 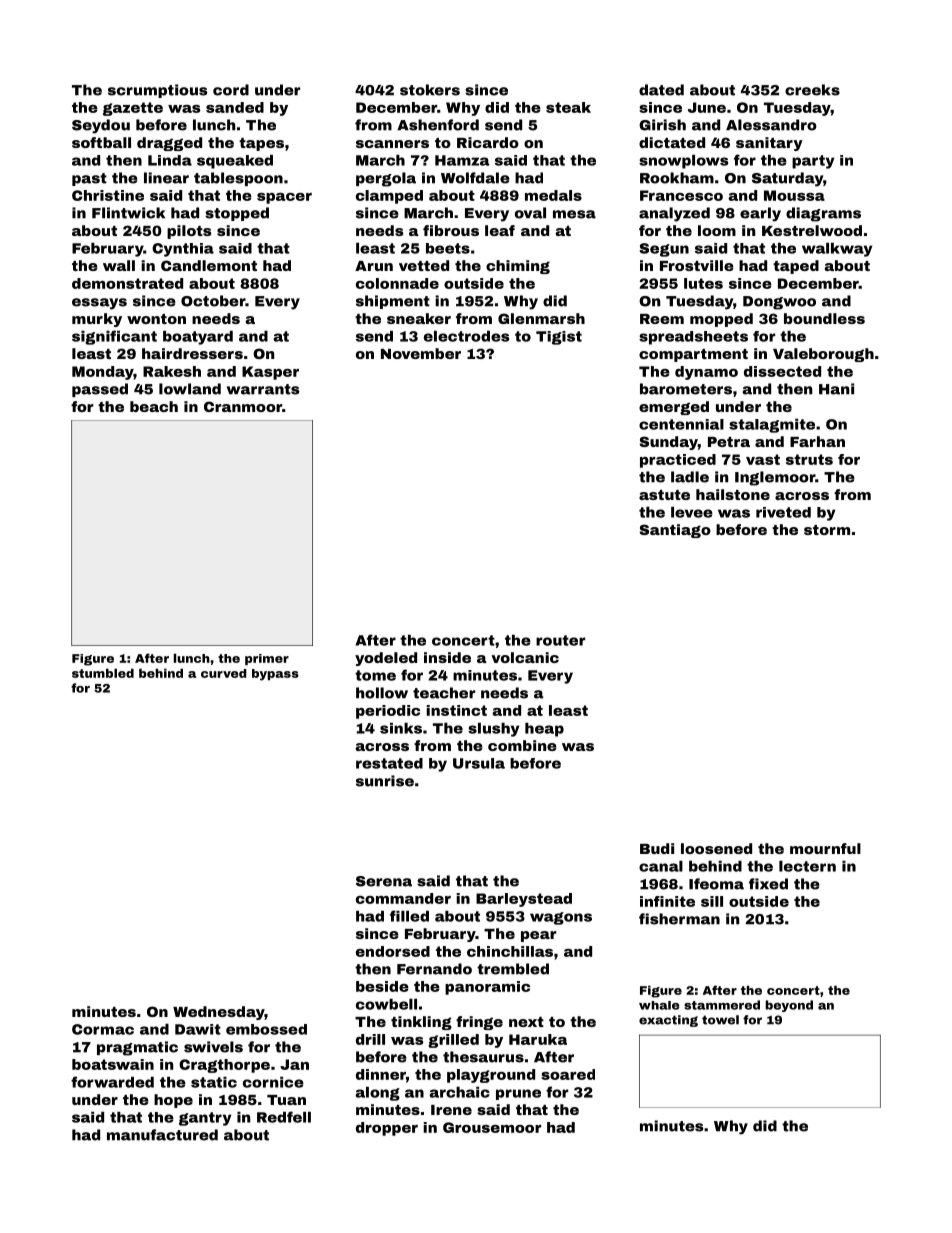 What do you see at coordinates (430, 90) in the screenshot?
I see `stokers` at bounding box center [430, 90].
